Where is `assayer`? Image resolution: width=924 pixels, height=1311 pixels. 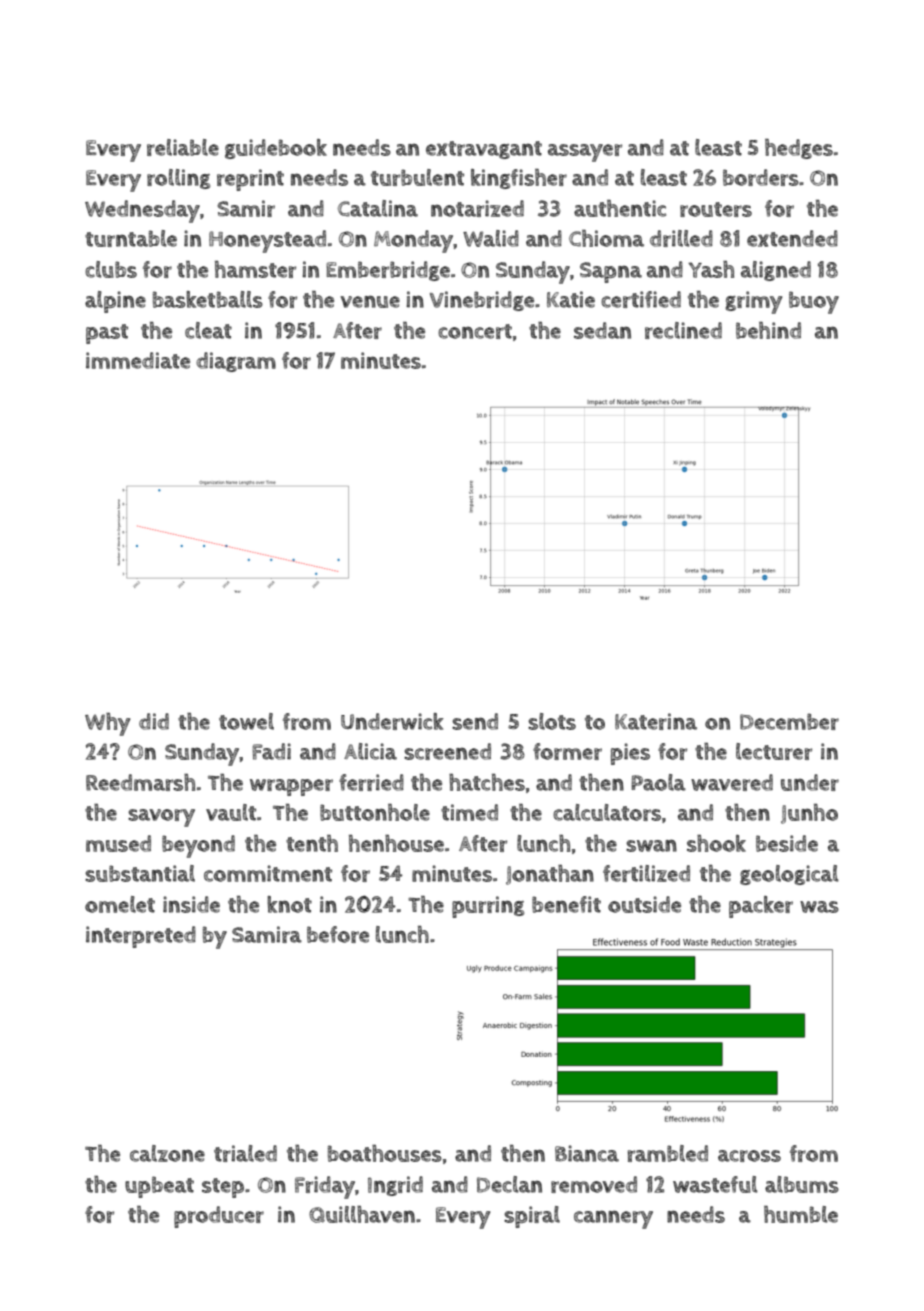
assayer is located at coordinates (585, 153).
